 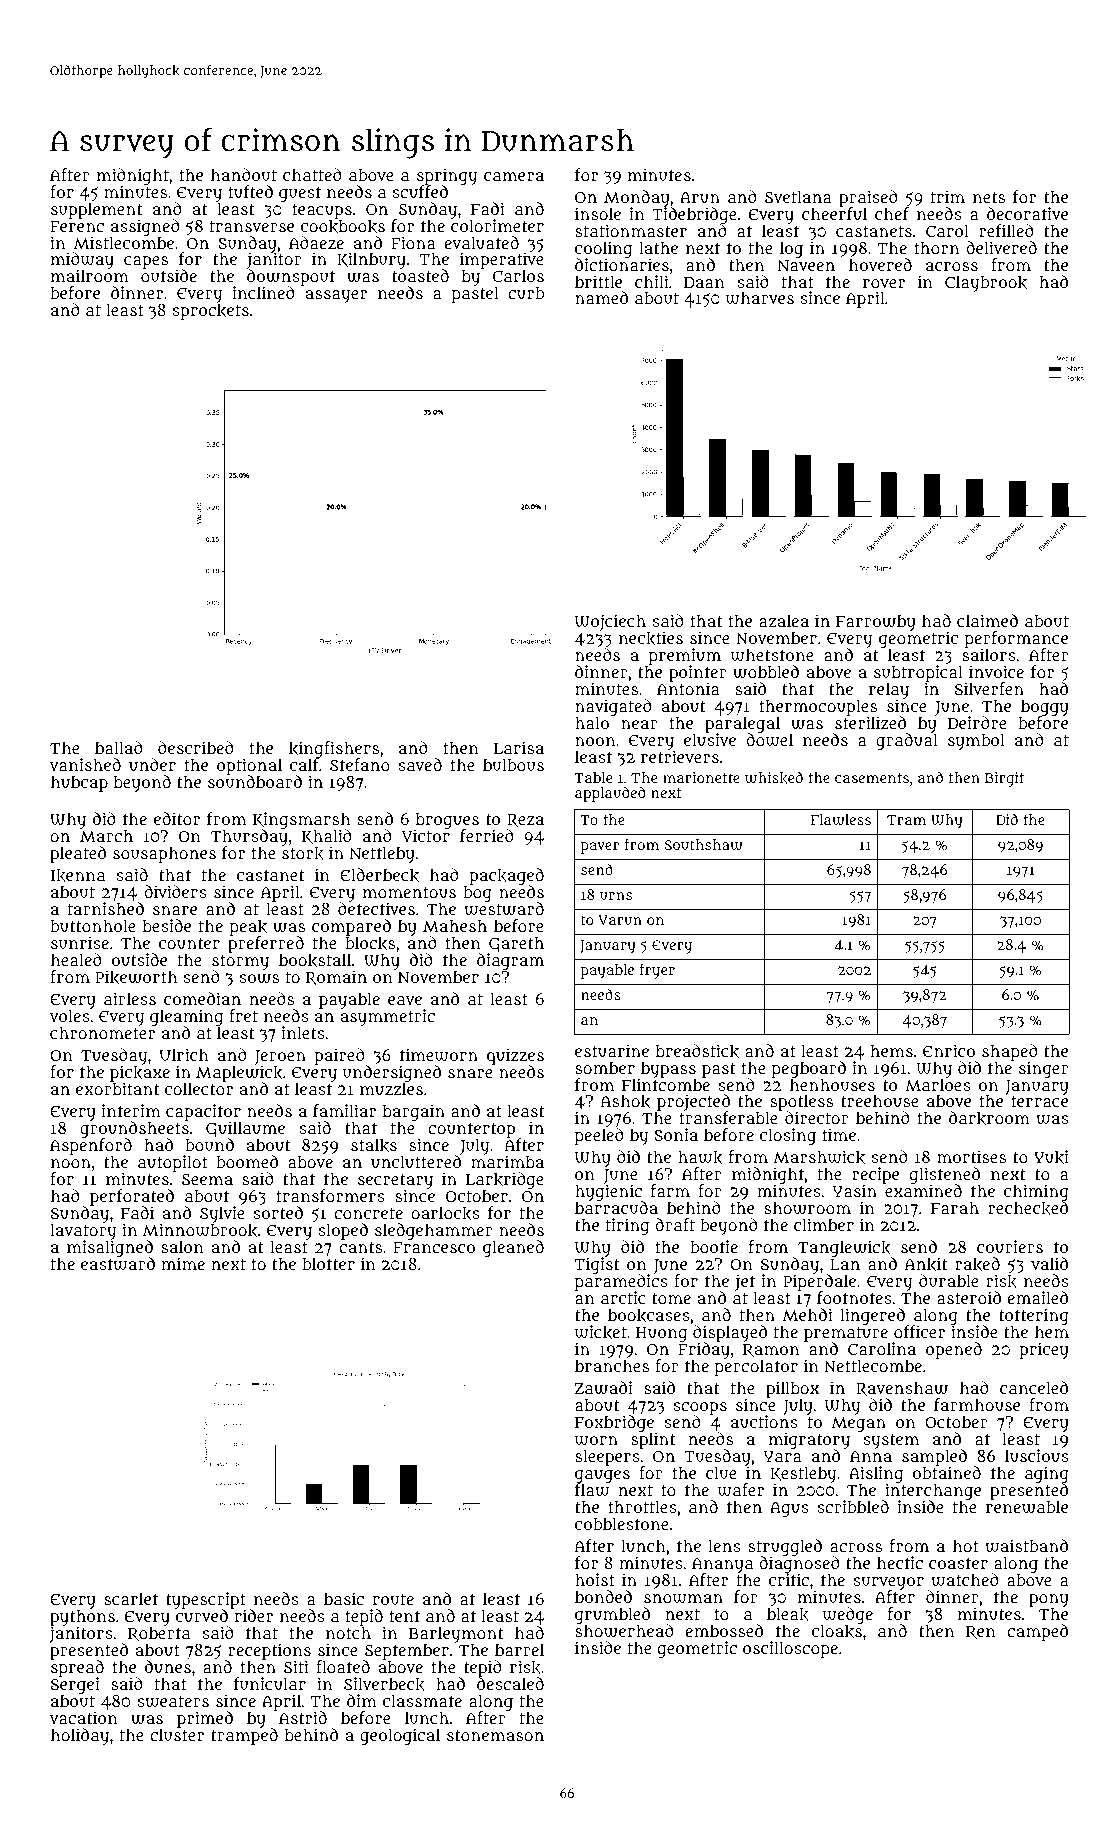 I want to click on Tidebridge, so click(x=694, y=215).
